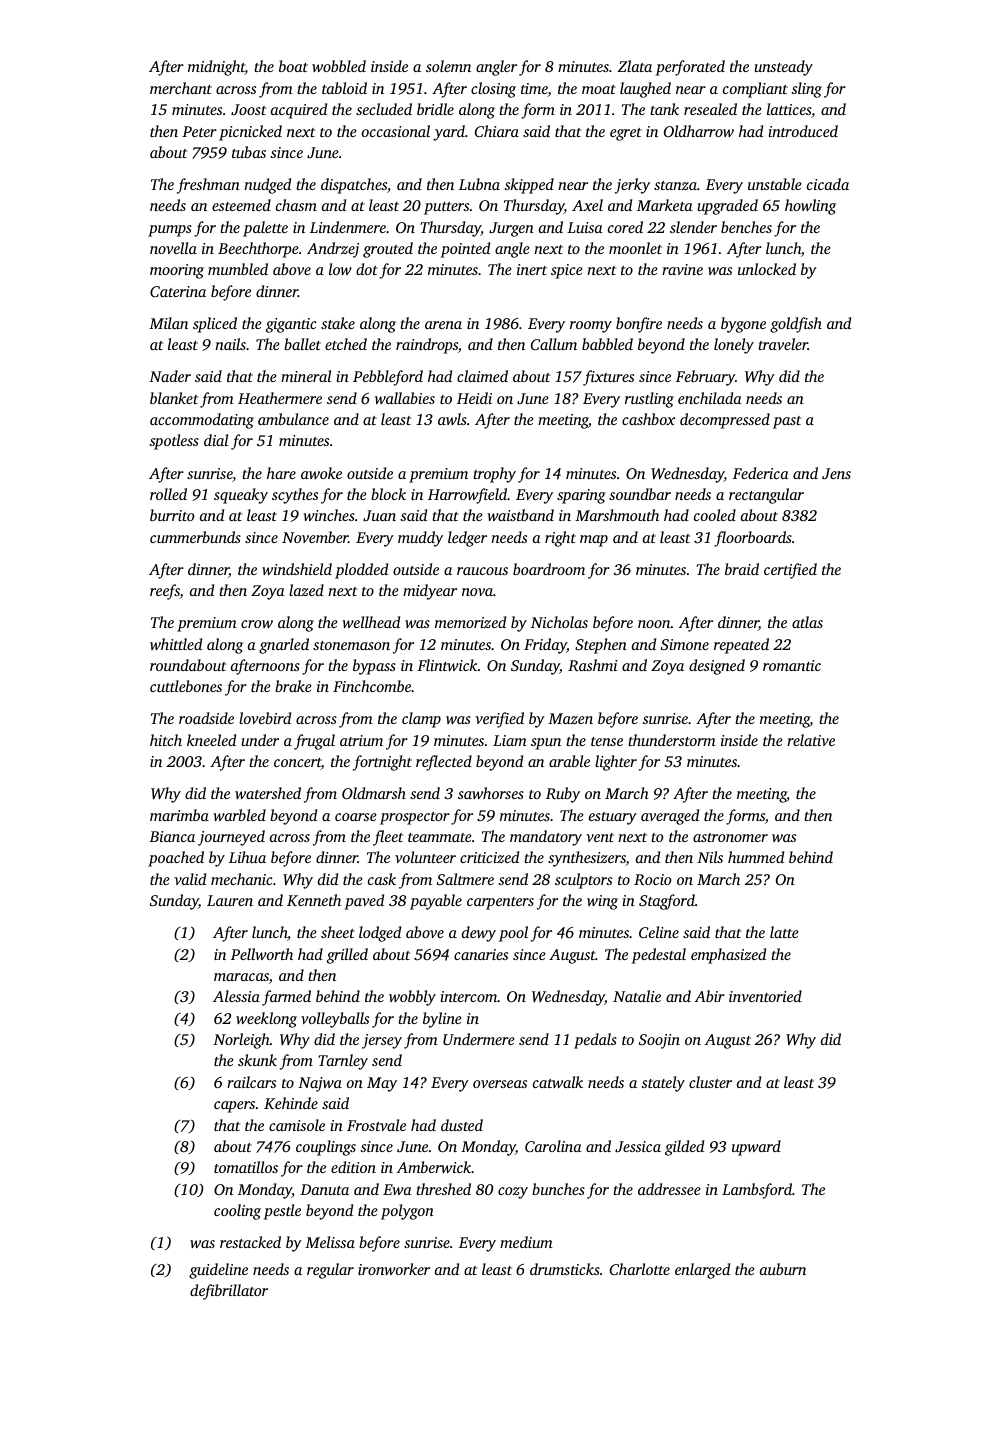  Describe the element at coordinates (293, 66) in the screenshot. I see `boat` at that location.
